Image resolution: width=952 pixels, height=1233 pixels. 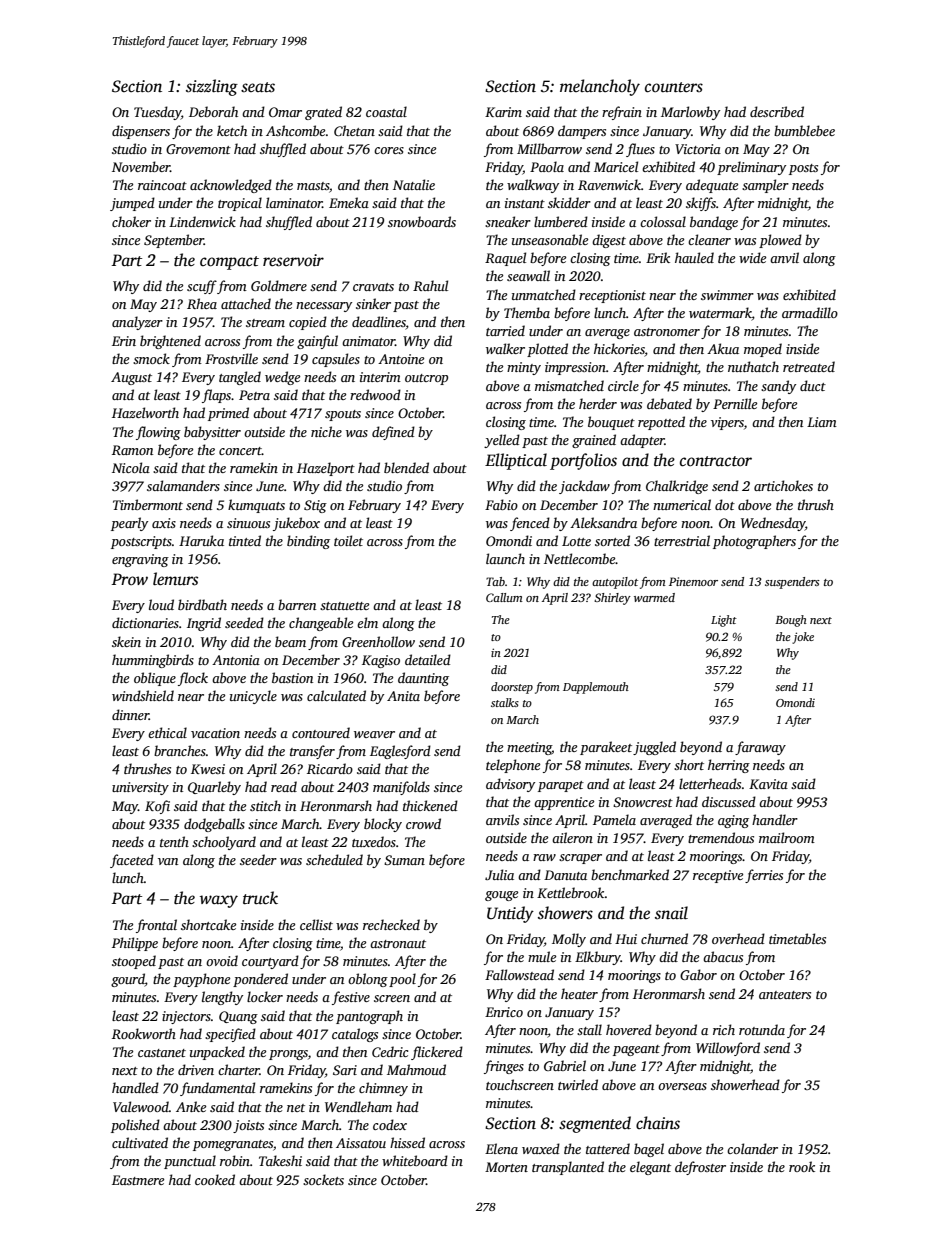 I want to click on Ingrid, so click(x=204, y=624).
